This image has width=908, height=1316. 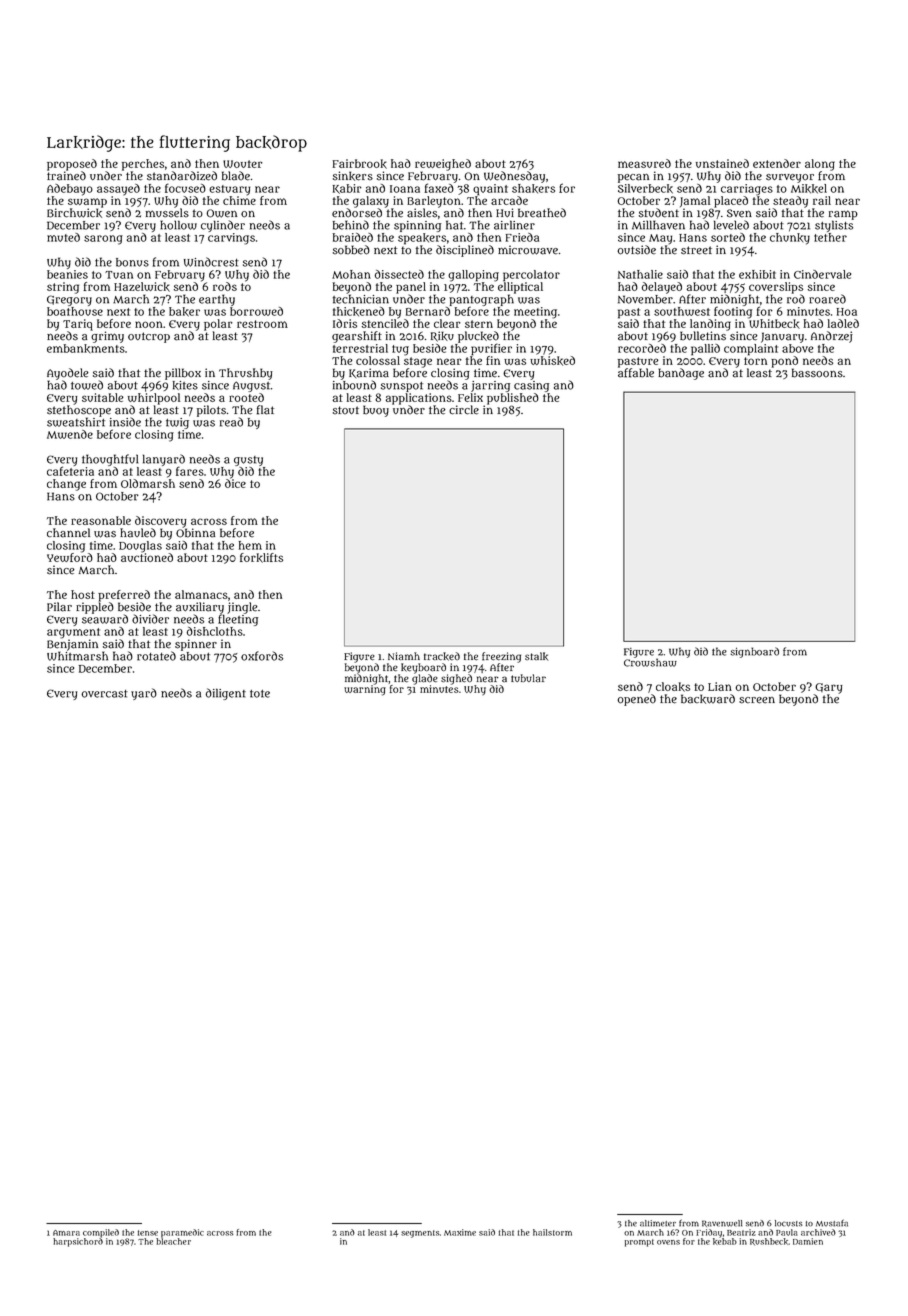 What do you see at coordinates (148, 1233) in the image?
I see `tense` at bounding box center [148, 1233].
